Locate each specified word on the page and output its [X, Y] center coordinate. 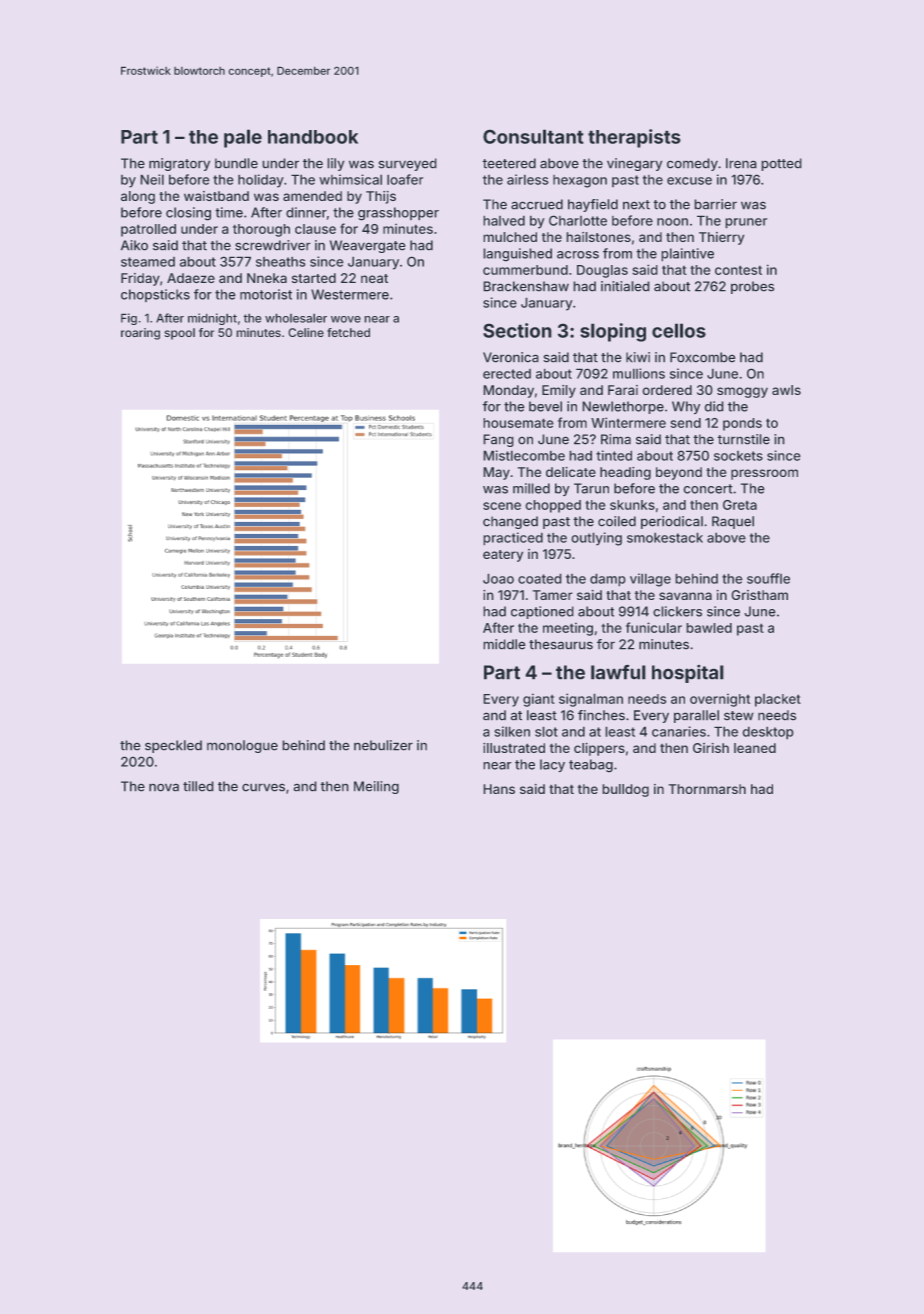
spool [179, 334]
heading [625, 473]
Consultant [533, 136]
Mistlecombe [524, 455]
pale [243, 138]
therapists [634, 138]
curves [263, 787]
